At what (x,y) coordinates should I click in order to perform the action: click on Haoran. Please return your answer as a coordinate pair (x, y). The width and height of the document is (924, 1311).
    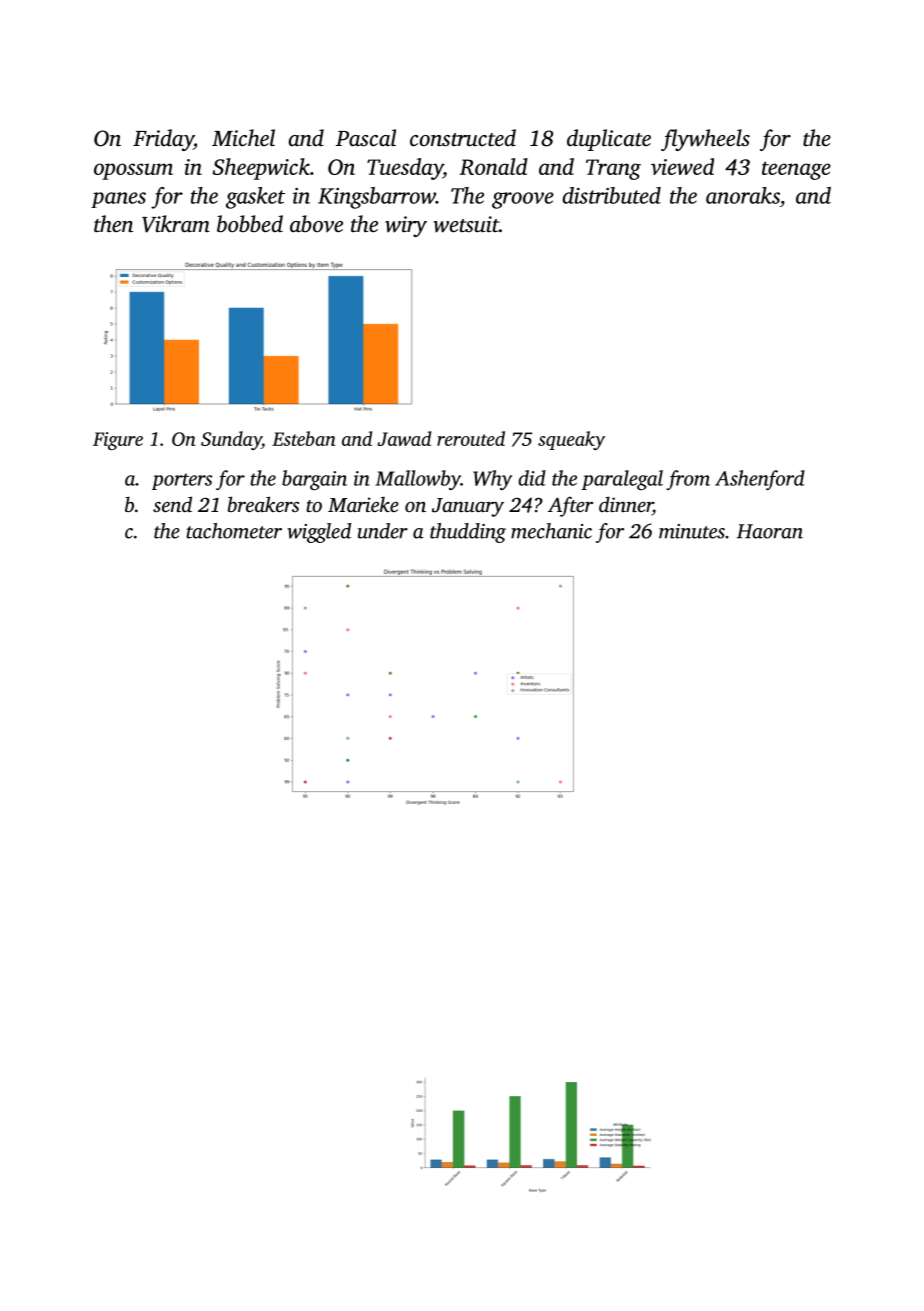
    Looking at the image, I should click on (770, 531).
